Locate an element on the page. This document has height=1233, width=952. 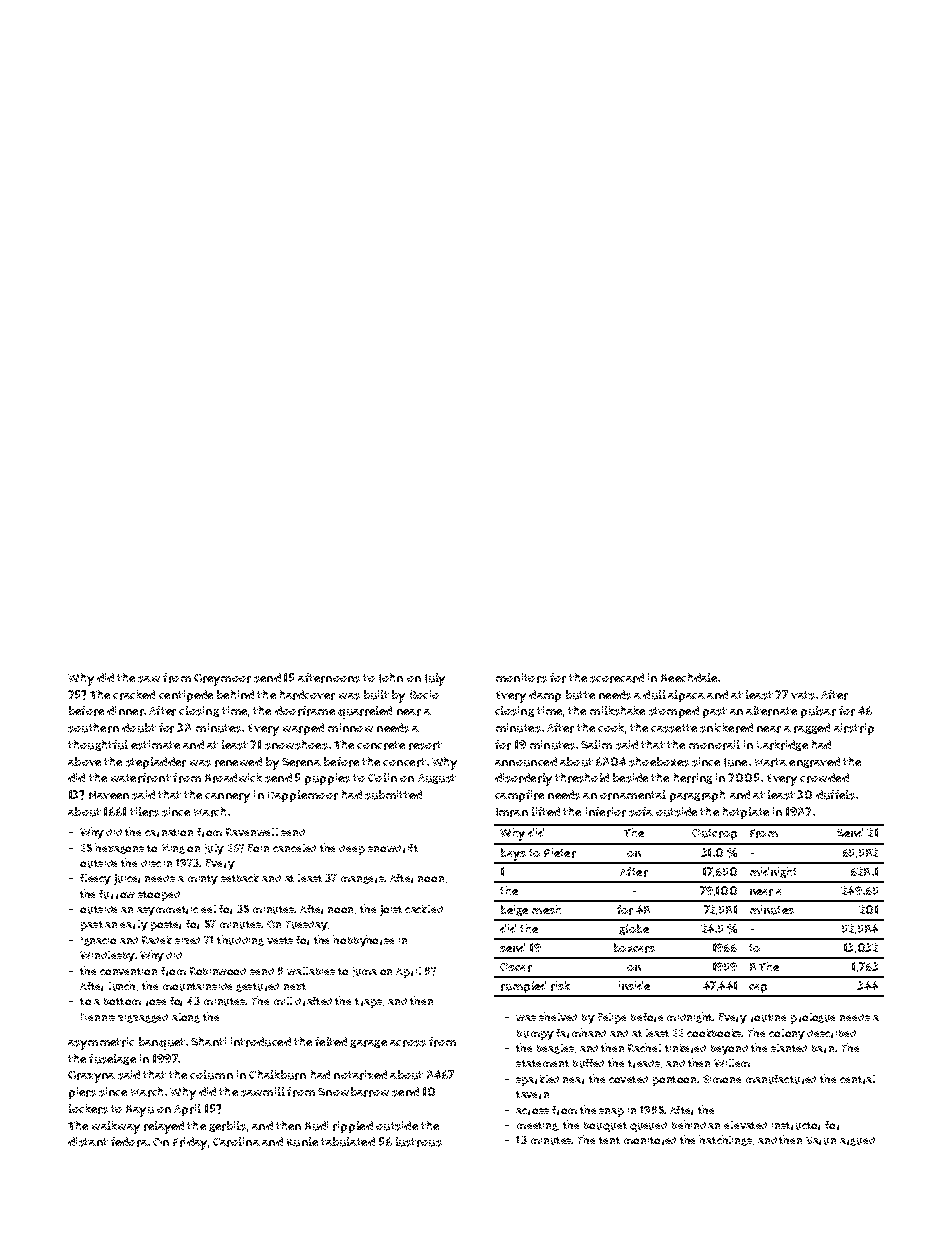
Dennis is located at coordinates (98, 1017).
